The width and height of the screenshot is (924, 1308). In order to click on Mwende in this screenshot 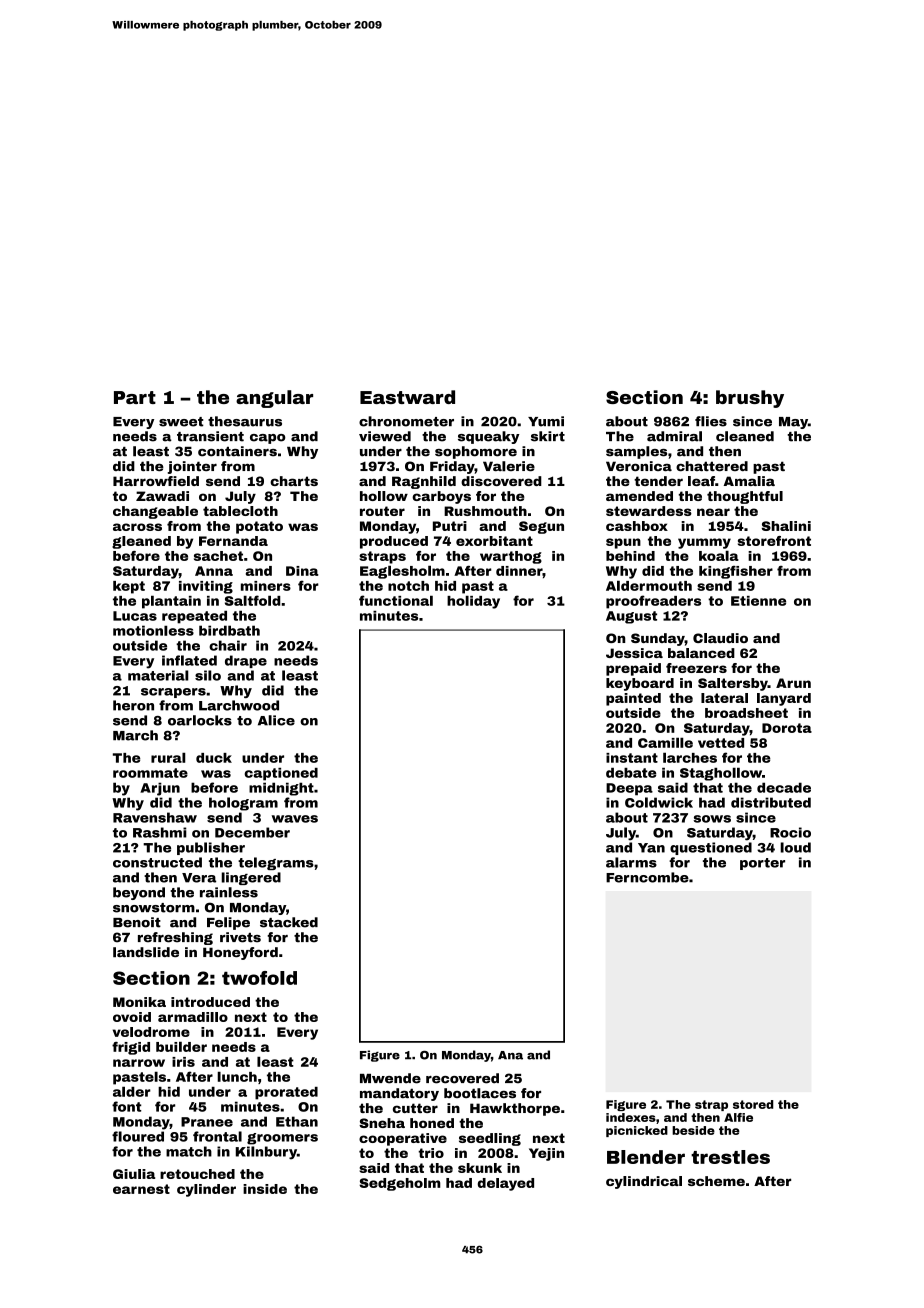, I will do `click(390, 1078)`.
